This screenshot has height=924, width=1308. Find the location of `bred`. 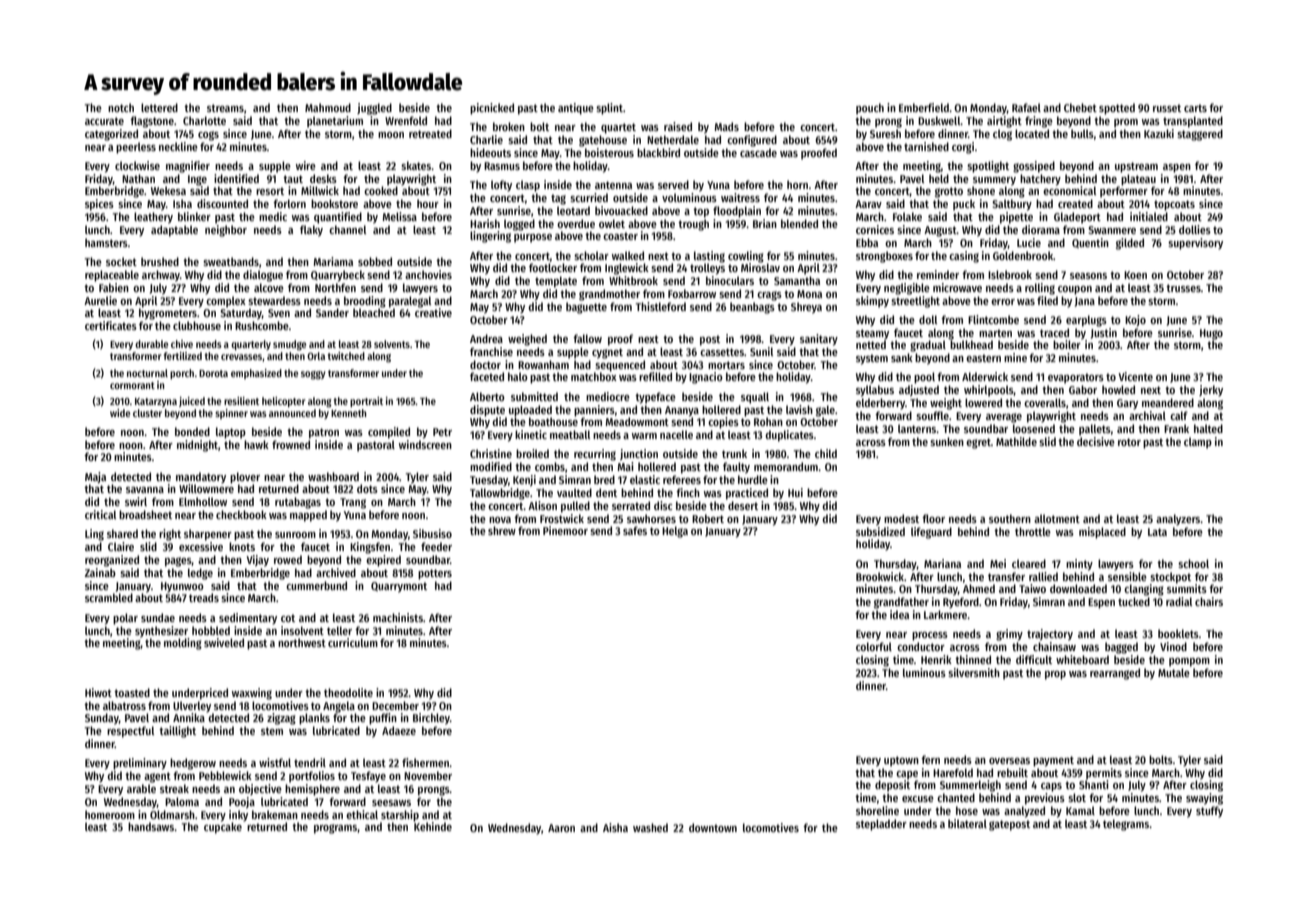

bred is located at coordinates (604, 479).
